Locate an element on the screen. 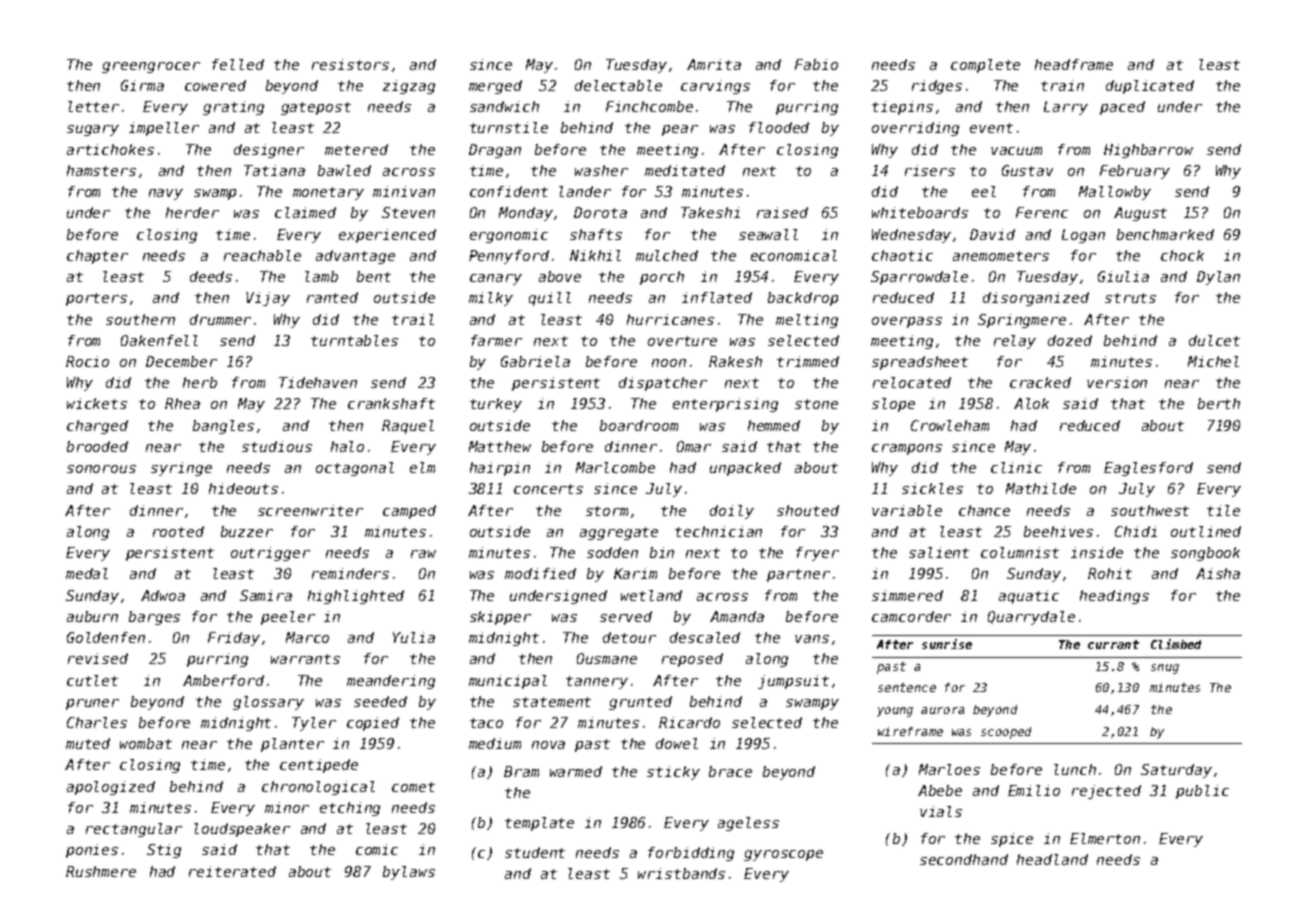  Dylan is located at coordinates (1218, 278).
